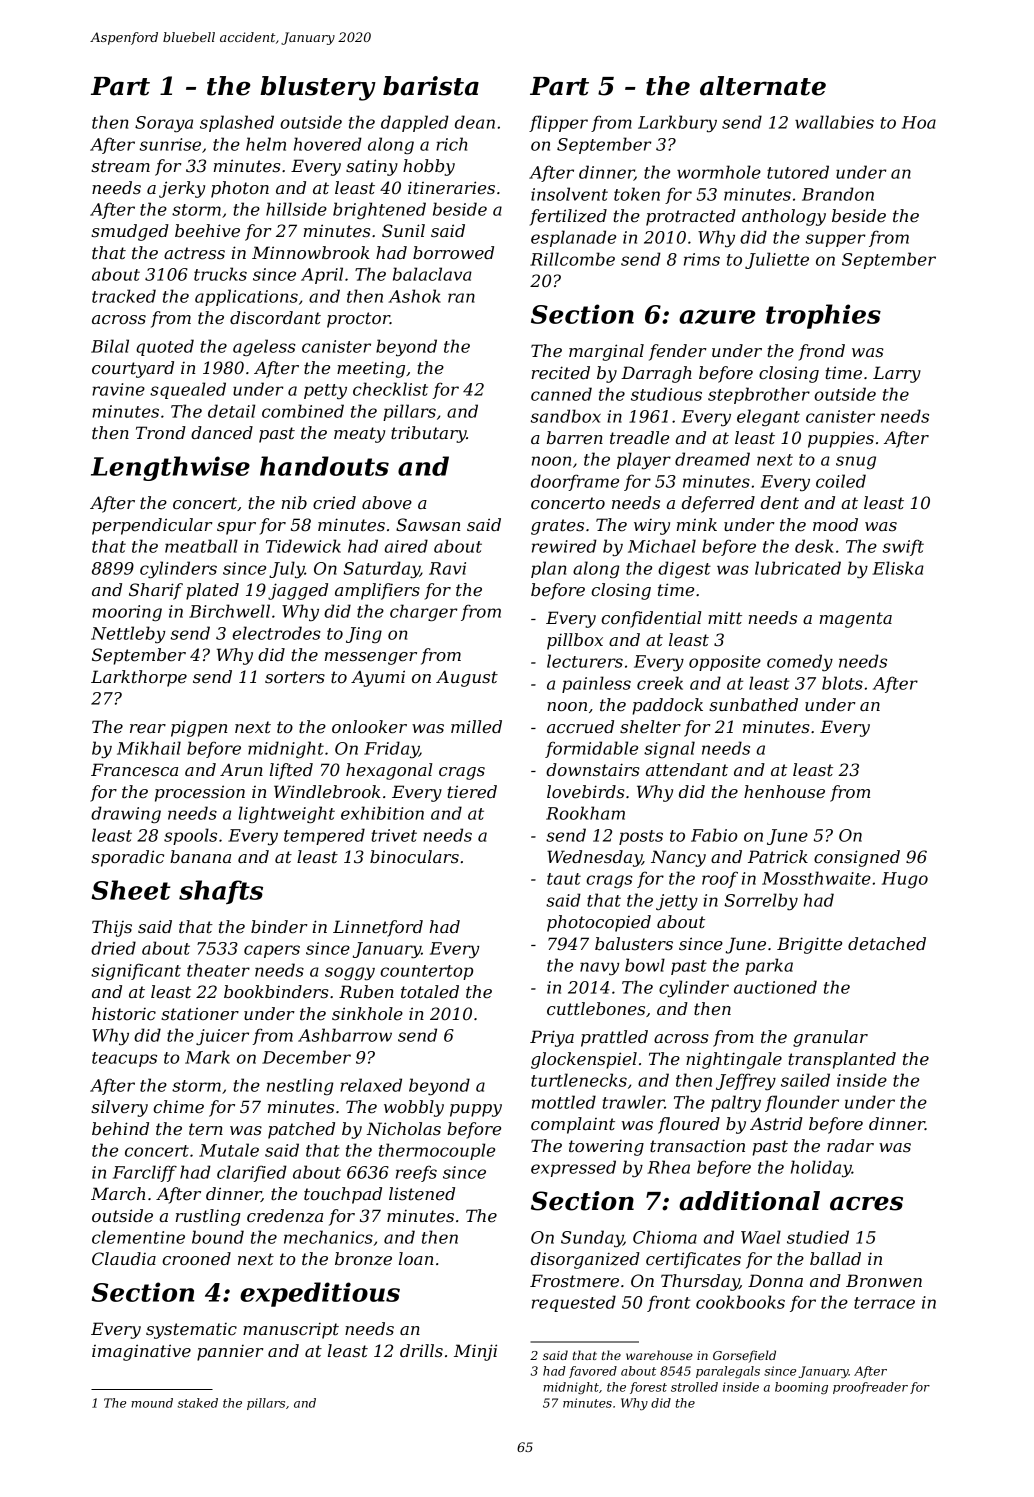 Image resolution: width=1034 pixels, height=1497 pixels. What do you see at coordinates (152, 526) in the screenshot?
I see `perpendicular` at bounding box center [152, 526].
